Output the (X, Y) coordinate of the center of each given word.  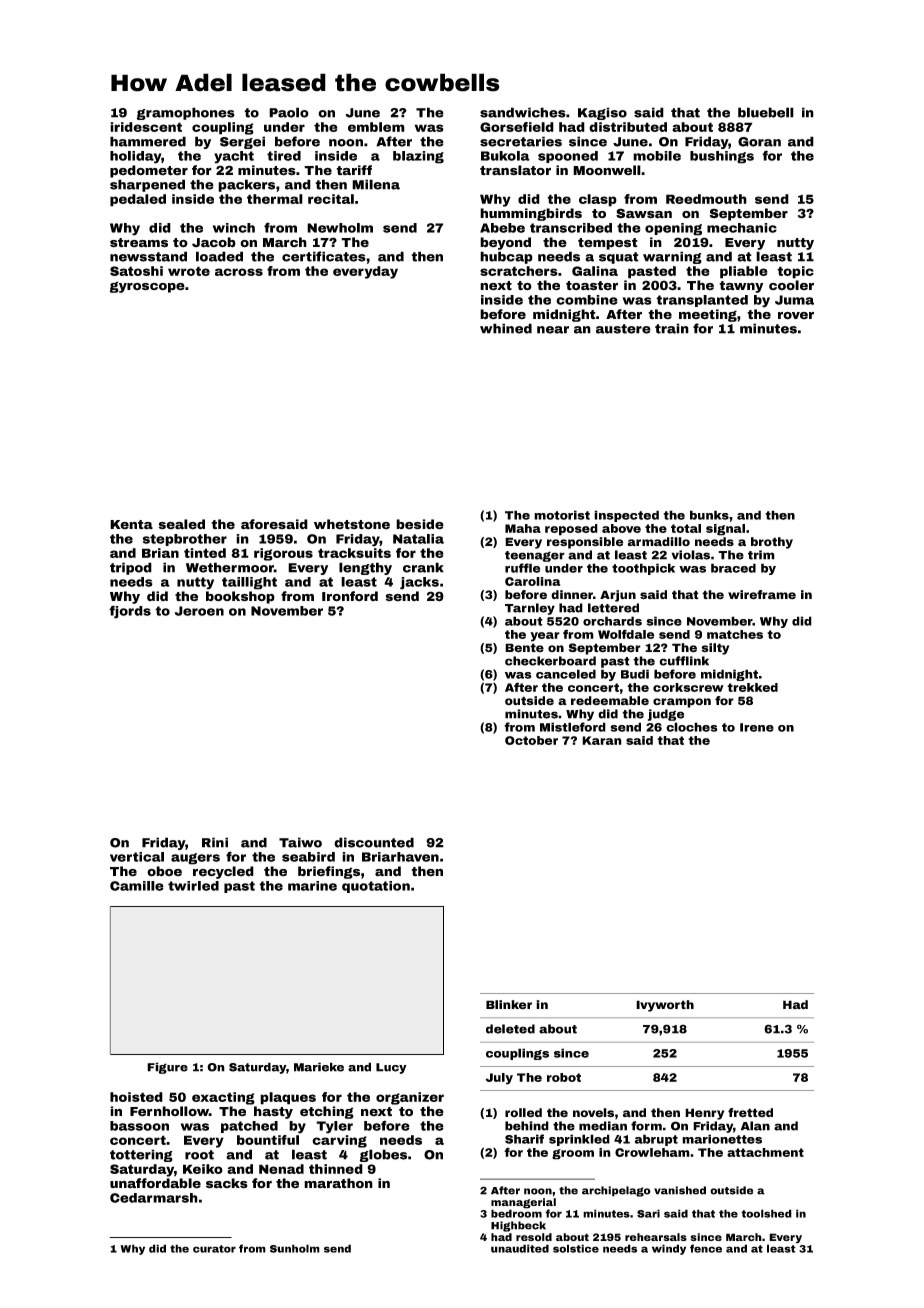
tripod (131, 568)
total (686, 528)
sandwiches (523, 112)
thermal (275, 199)
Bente (524, 648)
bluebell (766, 112)
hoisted (136, 1097)
